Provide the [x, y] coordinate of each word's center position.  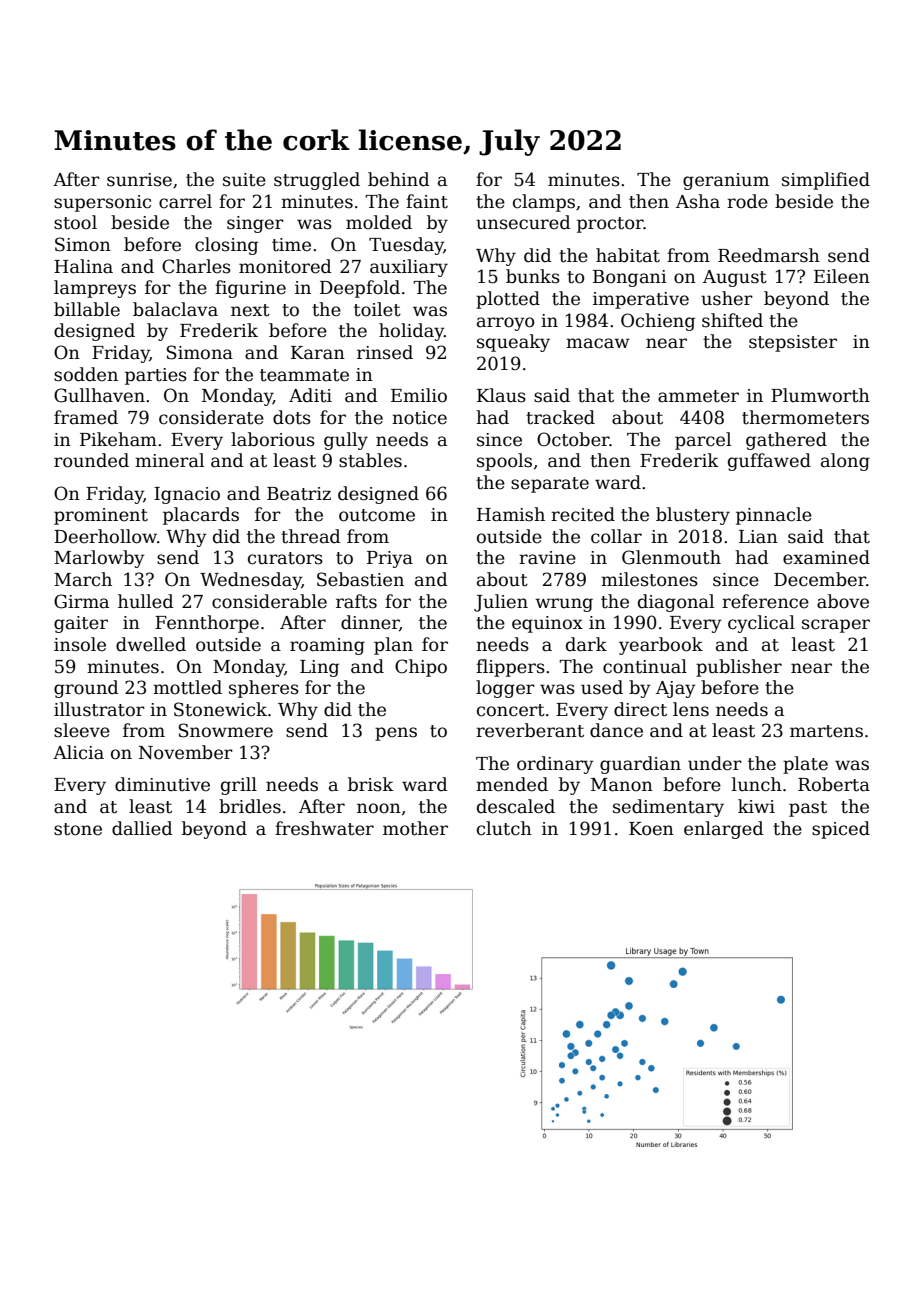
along [845, 462]
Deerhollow [105, 536]
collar [616, 536]
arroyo [506, 324]
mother [415, 828]
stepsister [793, 343]
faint [427, 201]
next [250, 310]
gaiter [81, 624]
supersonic [102, 203]
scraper [836, 626]
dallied [142, 828]
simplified [826, 181]
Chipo [421, 668]
